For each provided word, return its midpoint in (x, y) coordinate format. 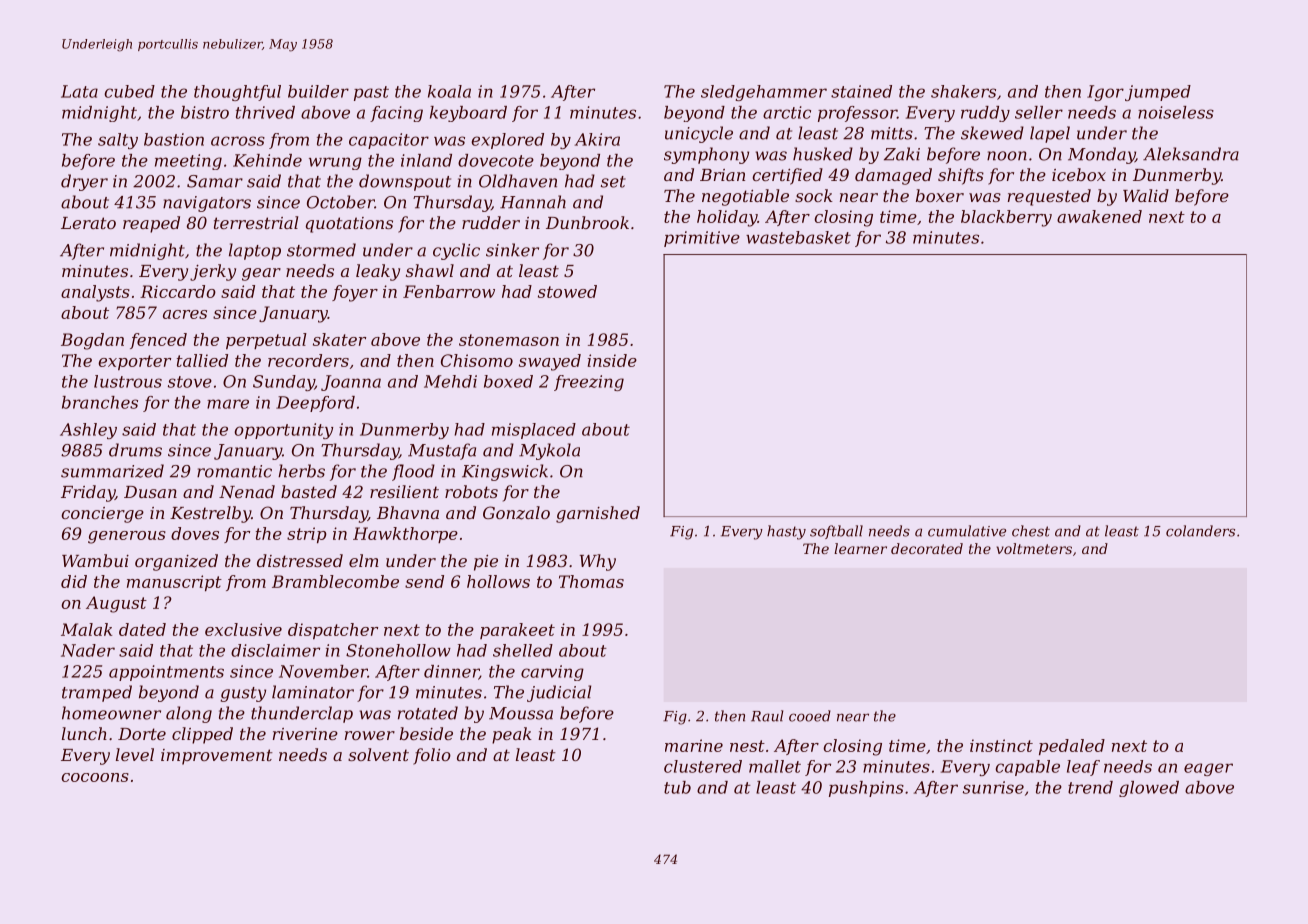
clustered (703, 766)
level (135, 754)
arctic (787, 112)
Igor (1105, 93)
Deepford (315, 404)
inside (612, 360)
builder (318, 91)
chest (1031, 531)
